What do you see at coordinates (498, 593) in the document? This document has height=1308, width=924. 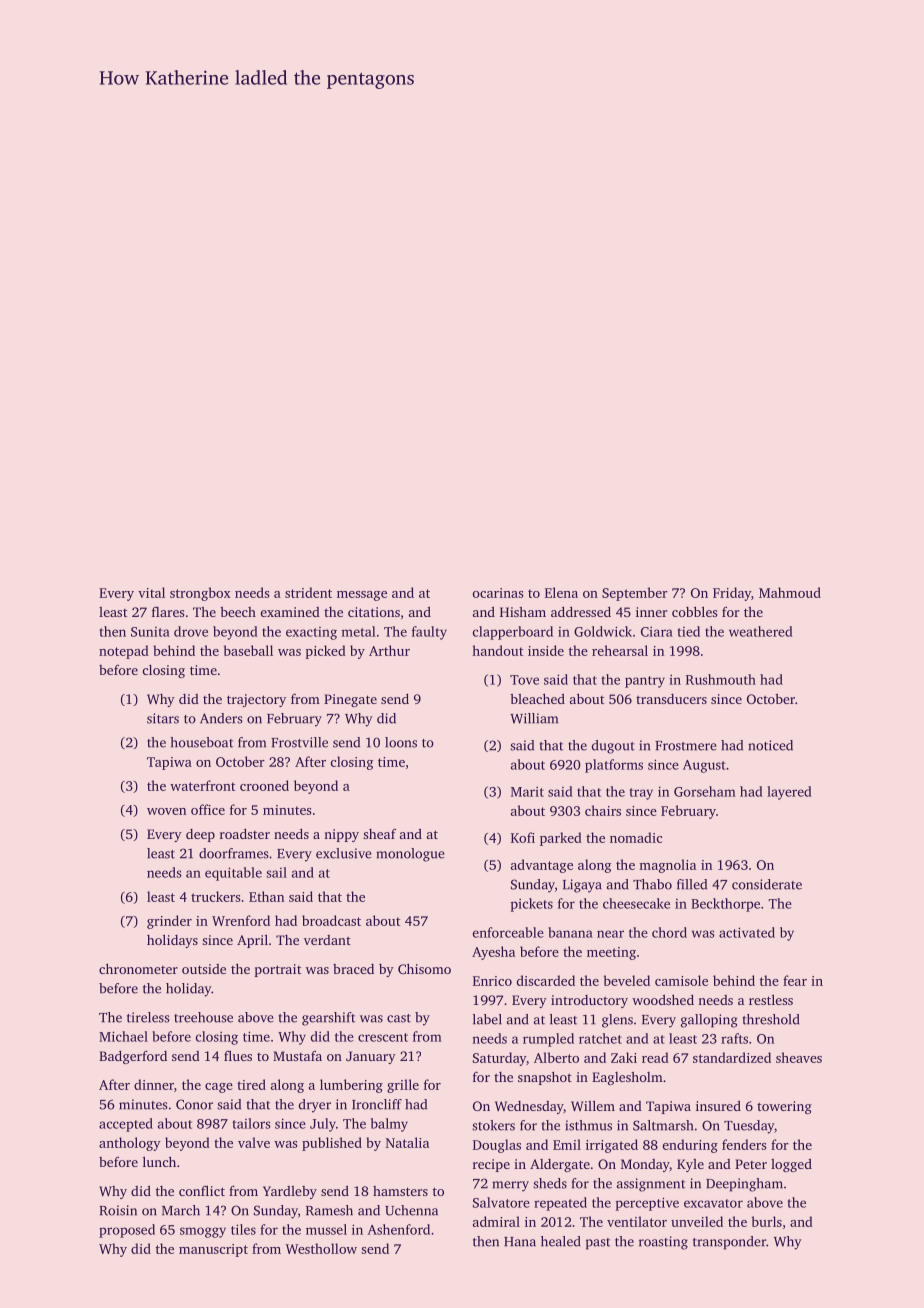 I see `ocarinas` at bounding box center [498, 593].
